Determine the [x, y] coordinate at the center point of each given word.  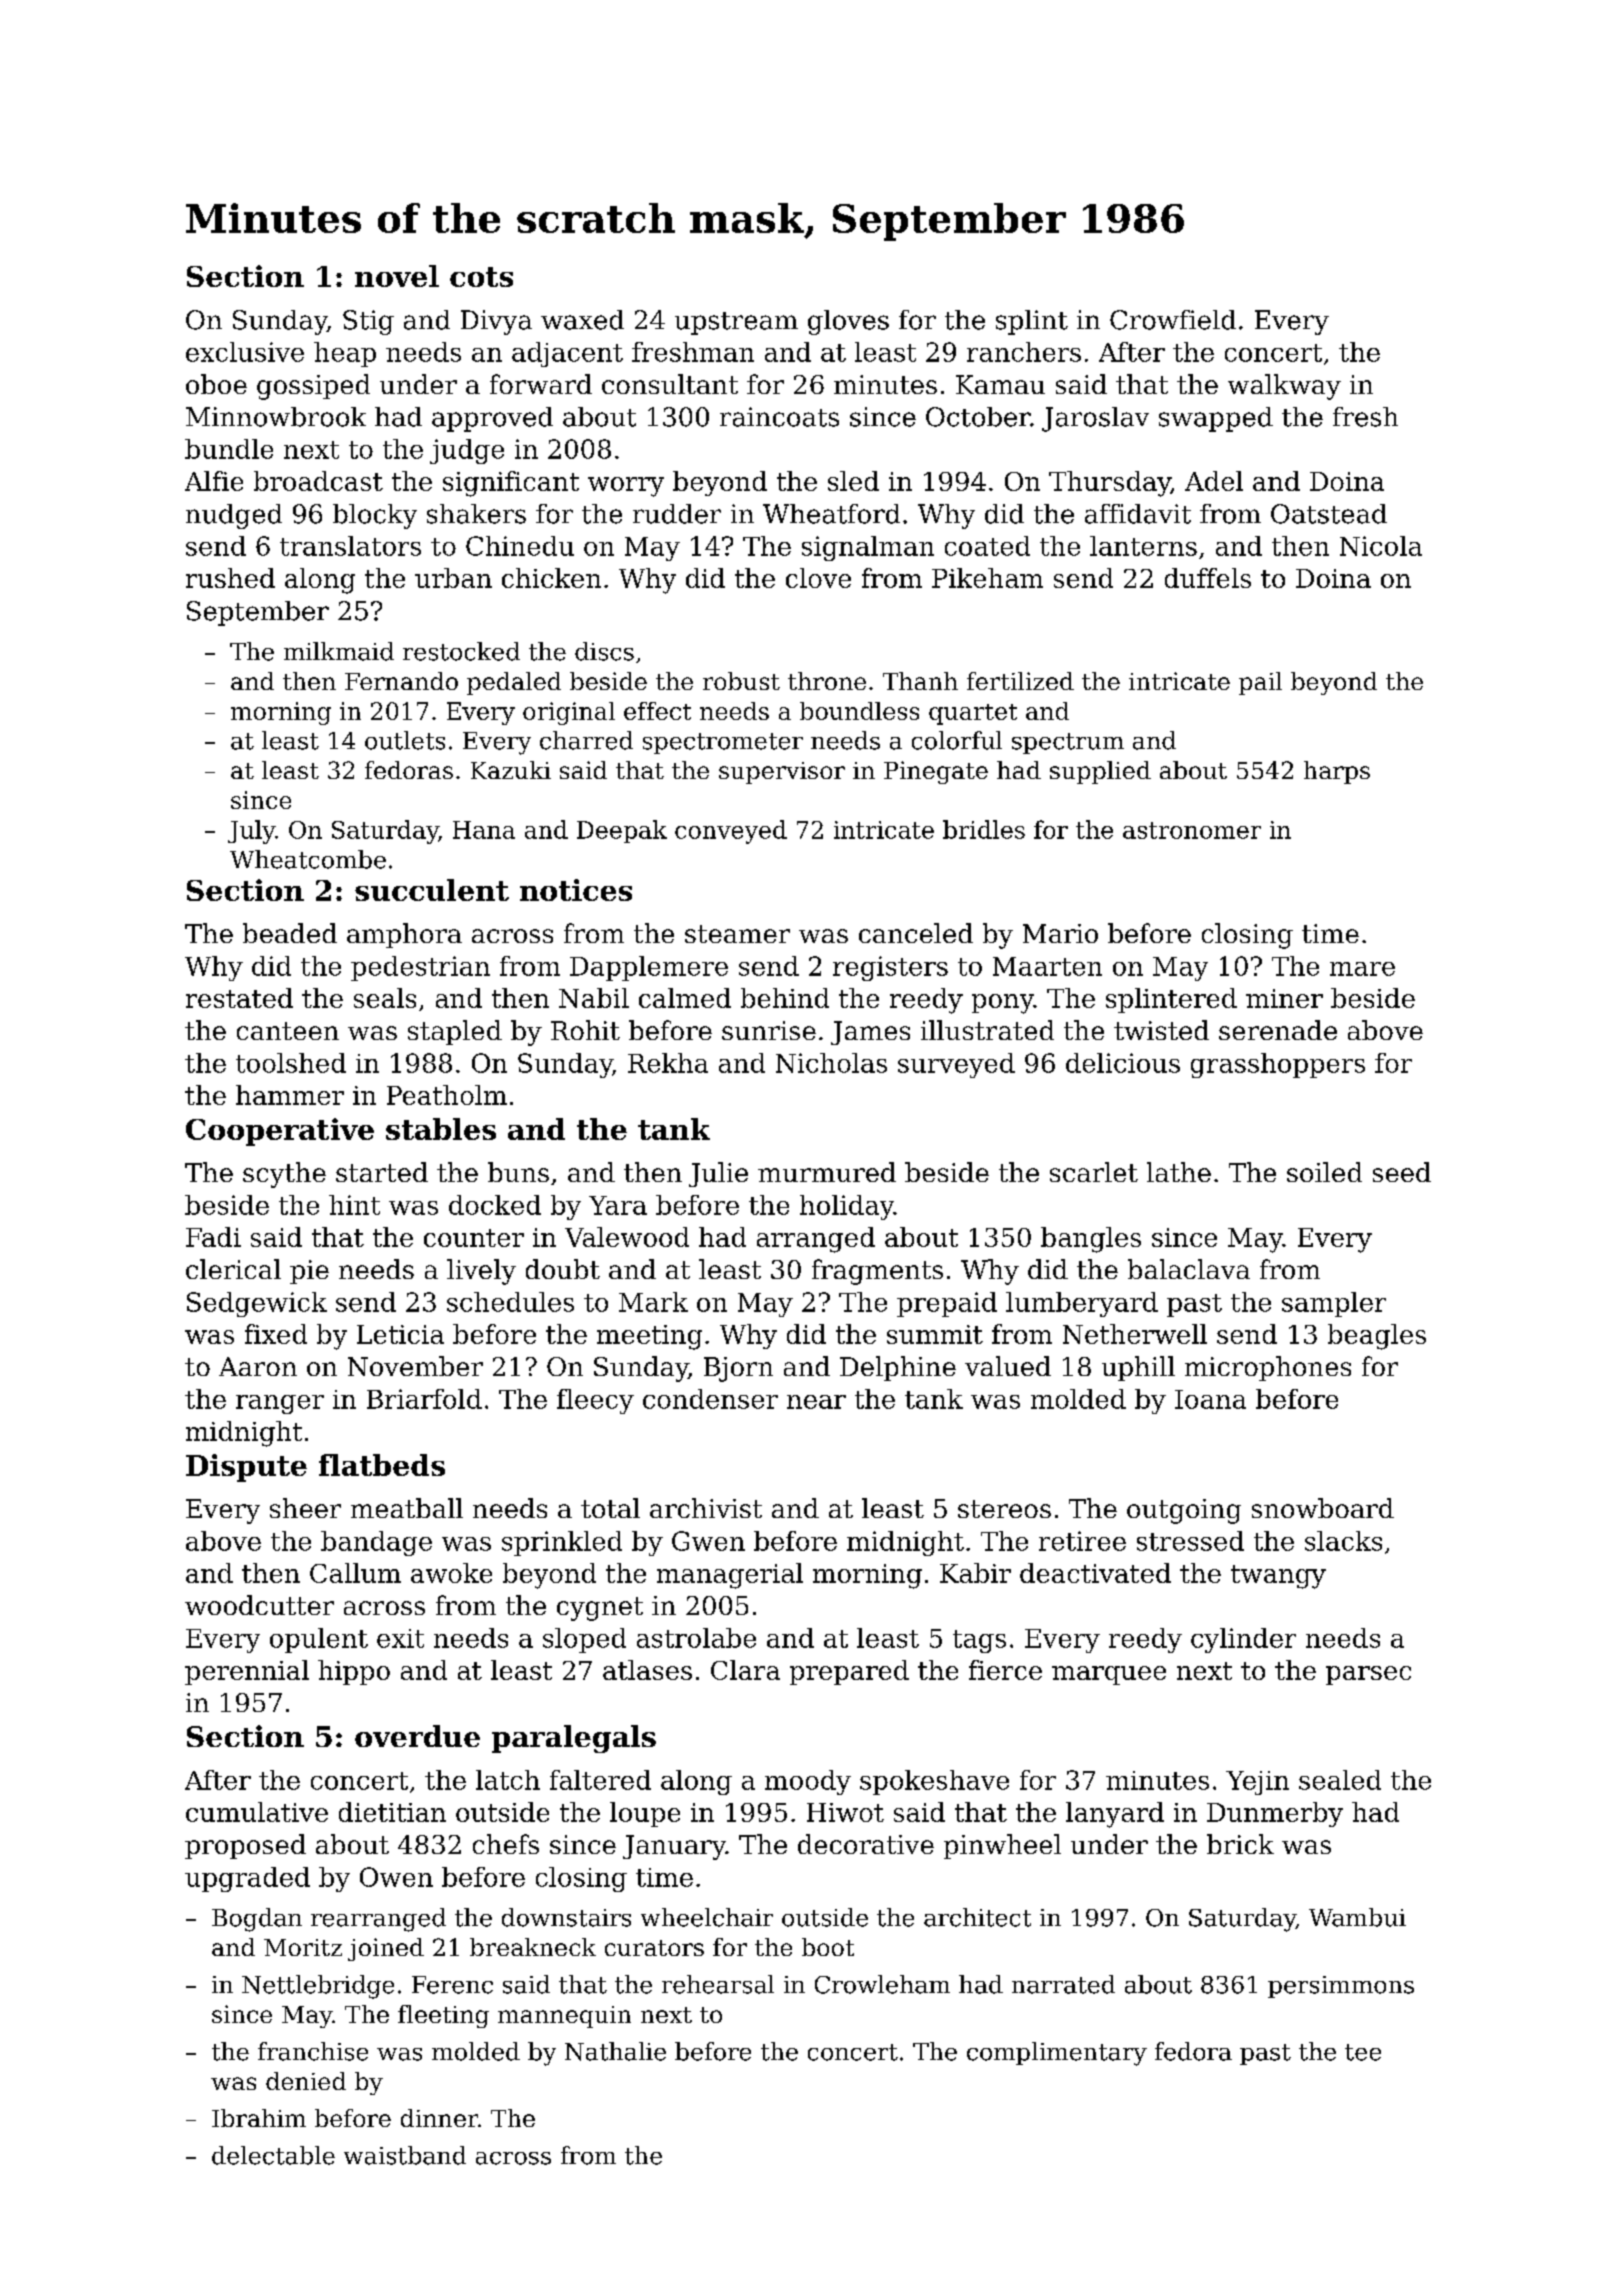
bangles [1091, 1240]
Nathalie [615, 2051]
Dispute [246, 1468]
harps [1337, 772]
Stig [368, 322]
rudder [677, 514]
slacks [1343, 1541]
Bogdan [257, 1920]
